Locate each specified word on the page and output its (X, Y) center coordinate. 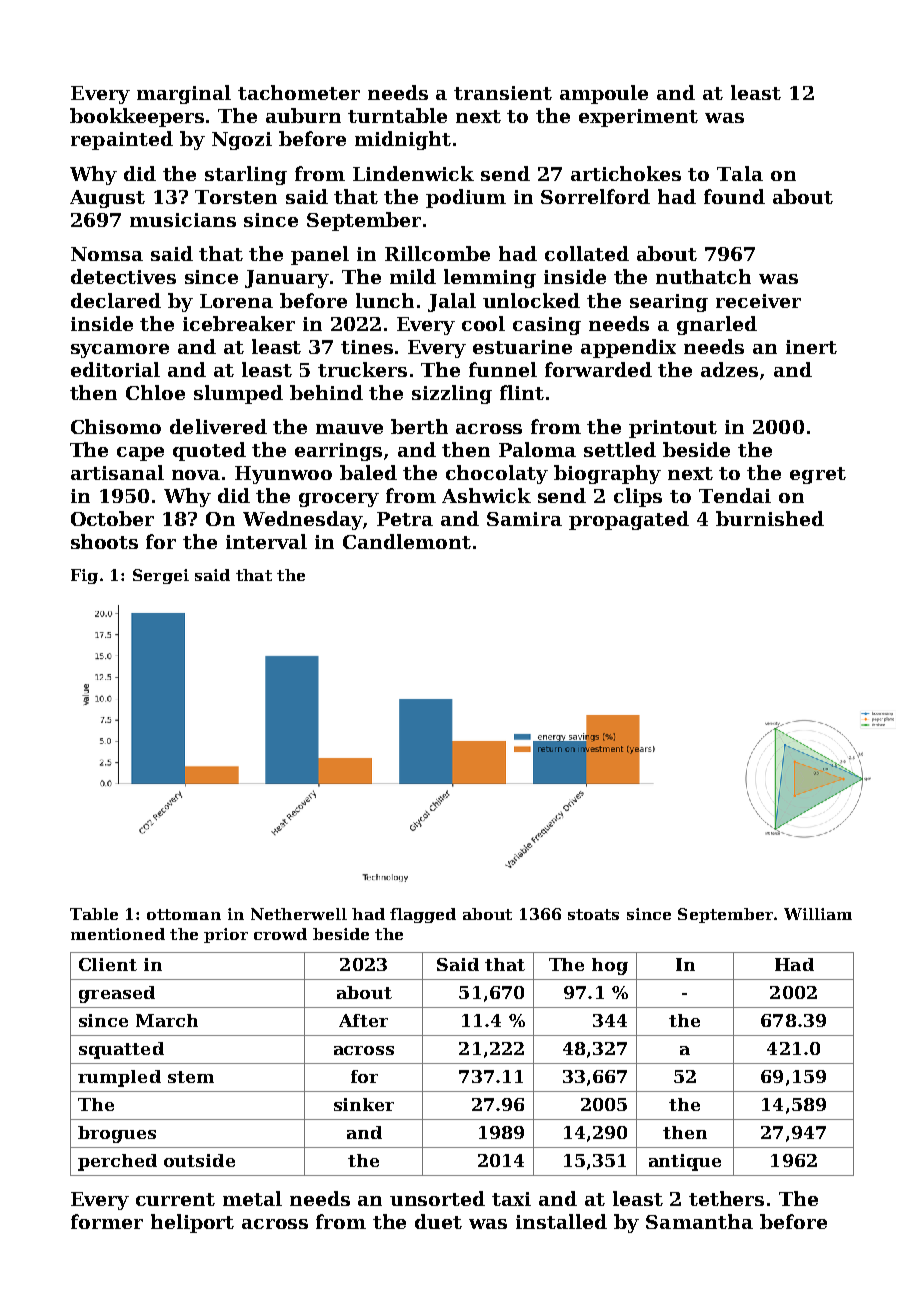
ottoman (184, 914)
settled (620, 449)
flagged (423, 915)
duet (438, 1221)
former (107, 1221)
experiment (638, 118)
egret (818, 475)
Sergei (161, 576)
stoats (593, 914)
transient (503, 93)
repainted (122, 140)
